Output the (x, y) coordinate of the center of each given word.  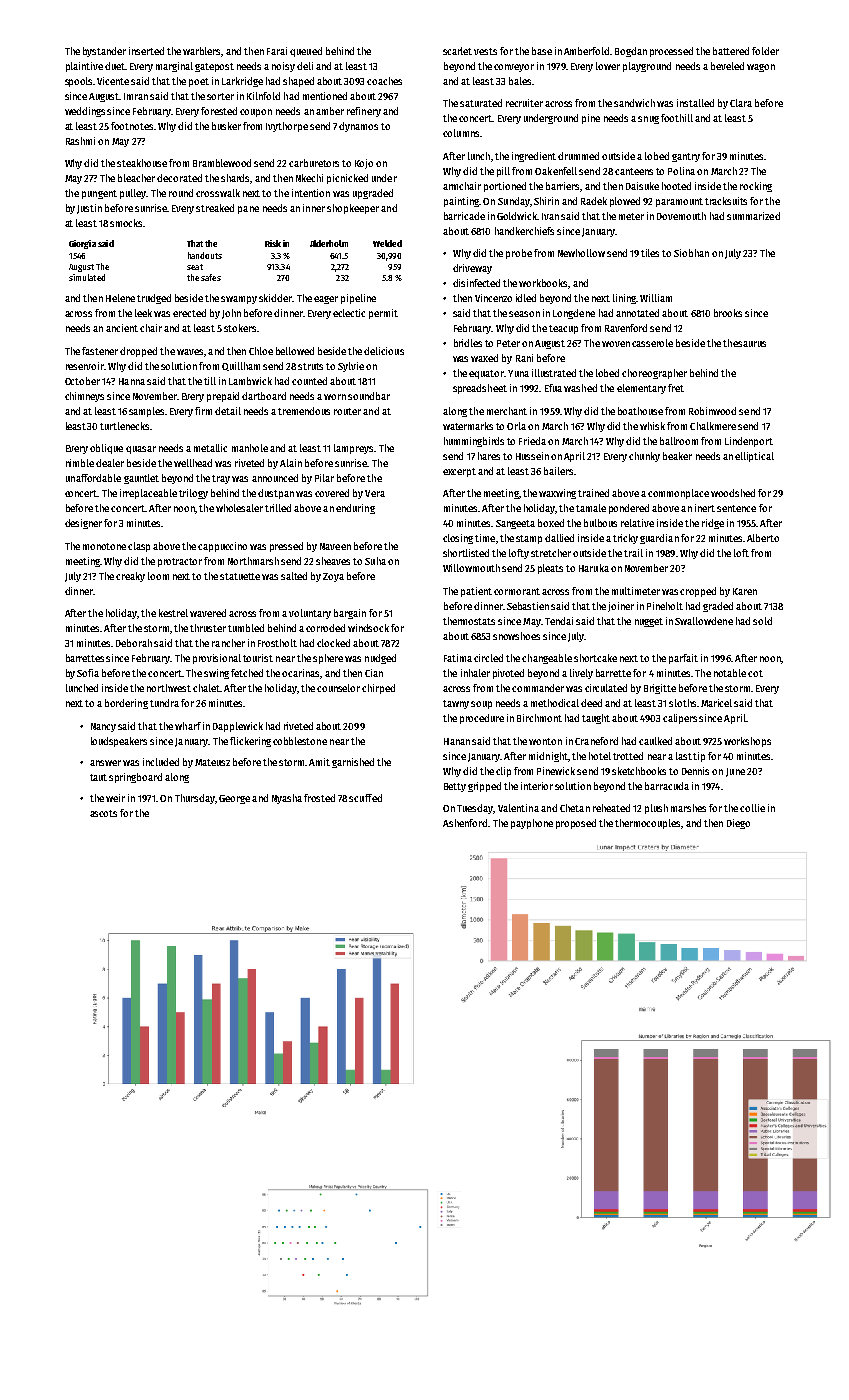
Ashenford (465, 823)
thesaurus (744, 343)
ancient (122, 328)
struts (310, 366)
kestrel (173, 613)
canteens (634, 171)
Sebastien (528, 606)
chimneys (84, 397)
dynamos (358, 127)
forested (219, 111)
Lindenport (749, 442)
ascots (103, 813)
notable (730, 673)
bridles (468, 343)
